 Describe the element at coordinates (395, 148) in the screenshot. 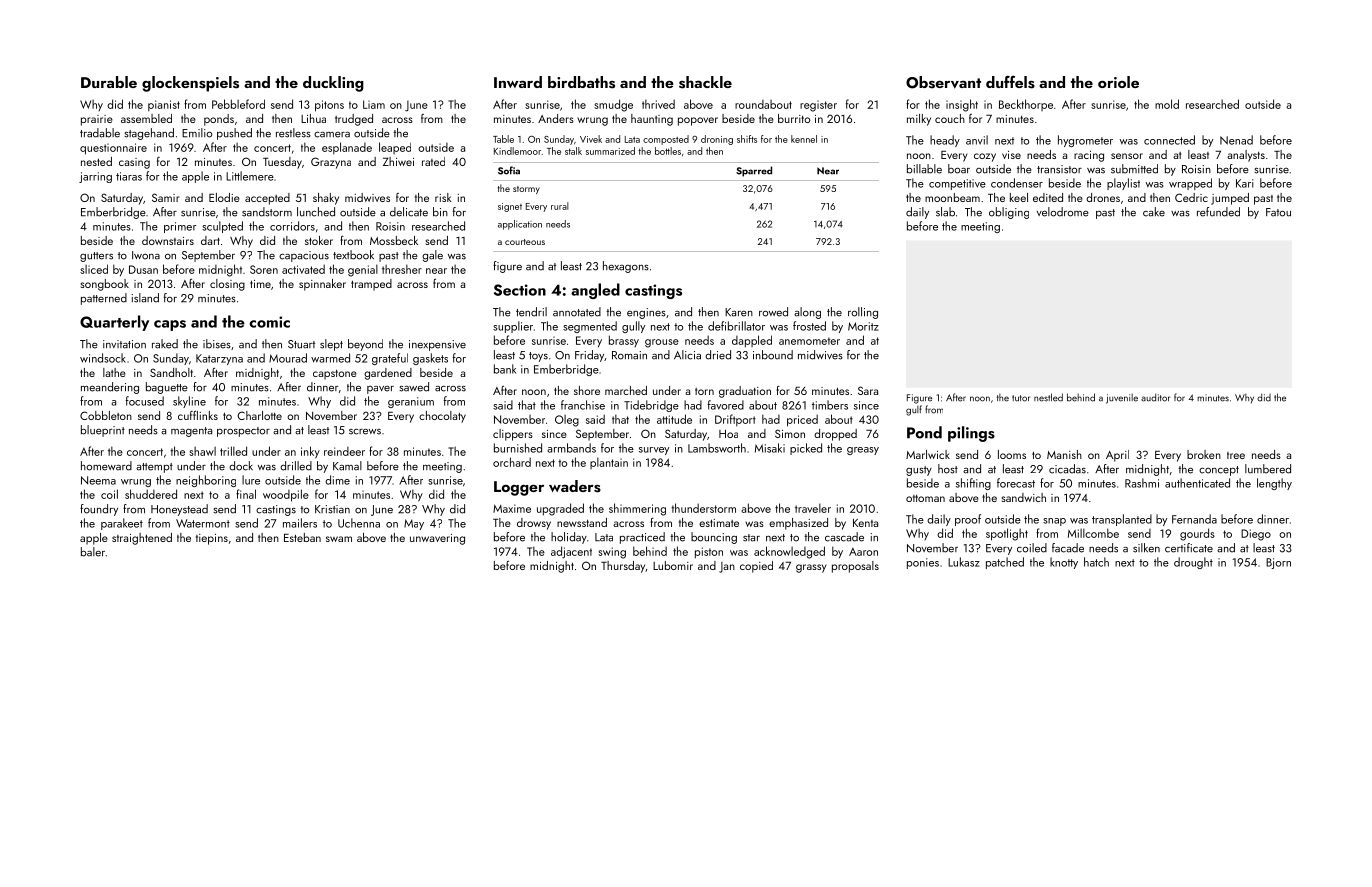

I see `leaped` at that location.
